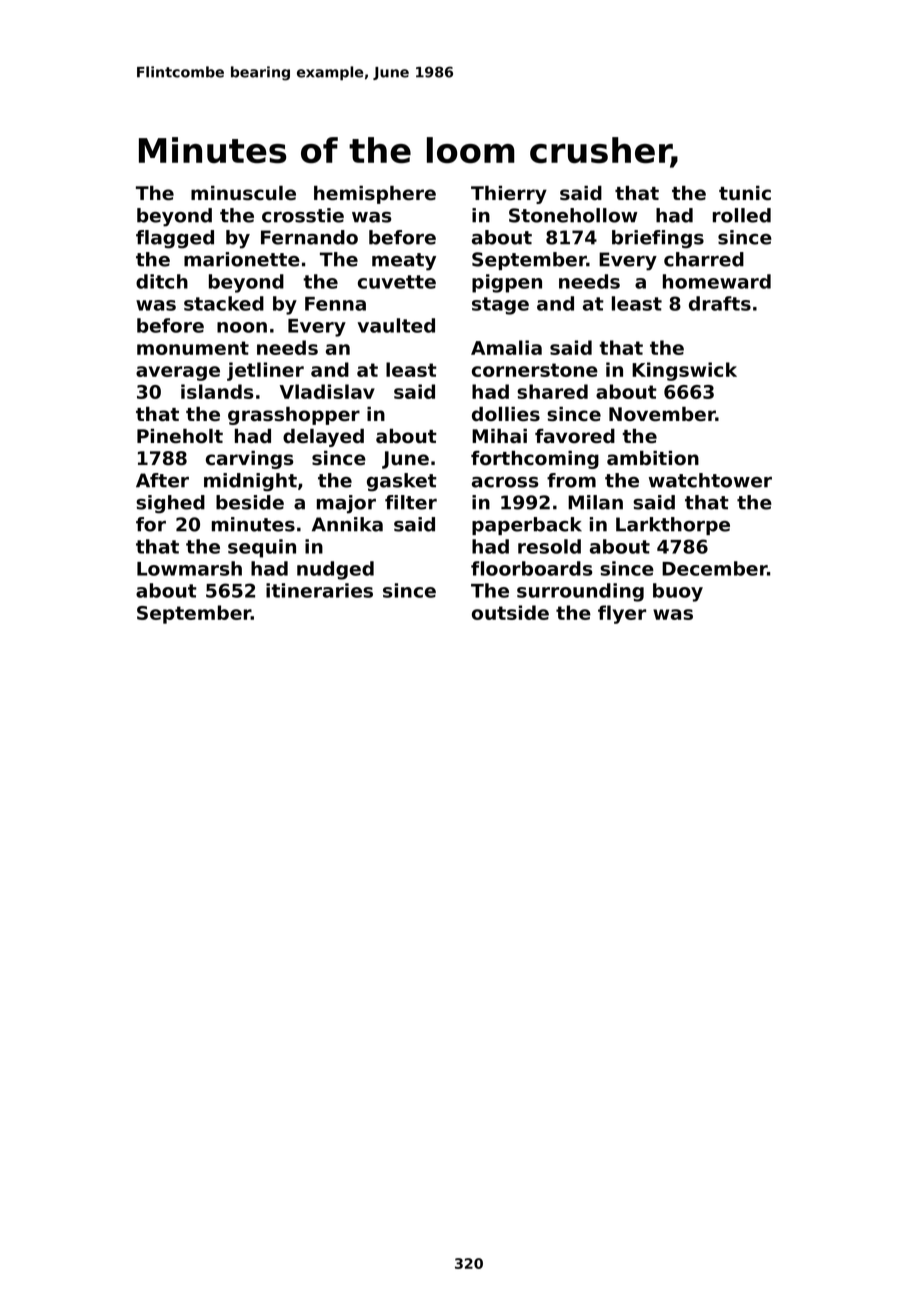 Image resolution: width=908 pixels, height=1316 pixels. What do you see at coordinates (510, 612) in the screenshot?
I see `outside` at bounding box center [510, 612].
